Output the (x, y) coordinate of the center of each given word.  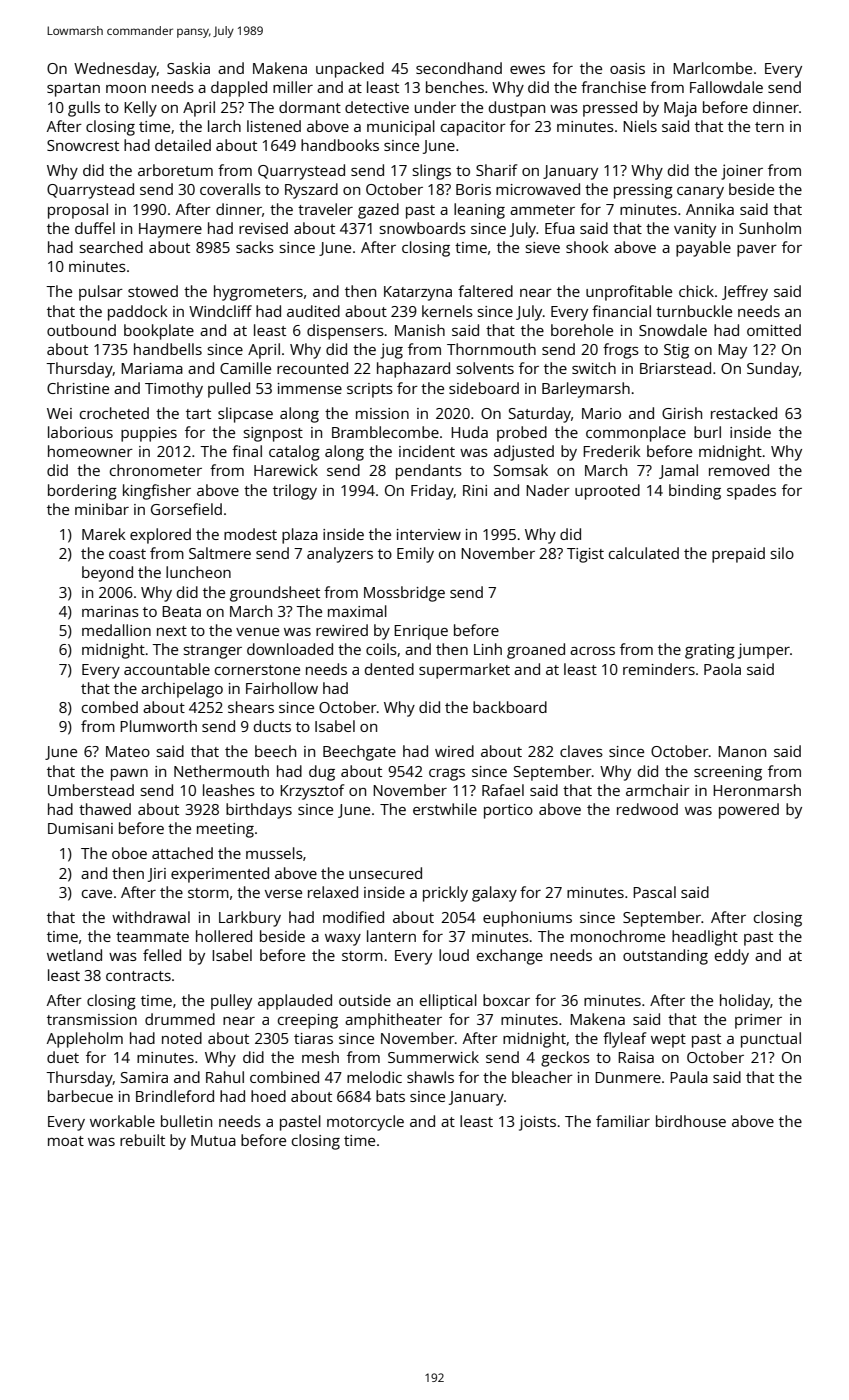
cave (97, 894)
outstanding (665, 957)
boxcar (506, 1000)
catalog (294, 453)
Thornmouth (491, 349)
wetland (74, 955)
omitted (774, 330)
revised (263, 228)
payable (703, 249)
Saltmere (220, 553)
